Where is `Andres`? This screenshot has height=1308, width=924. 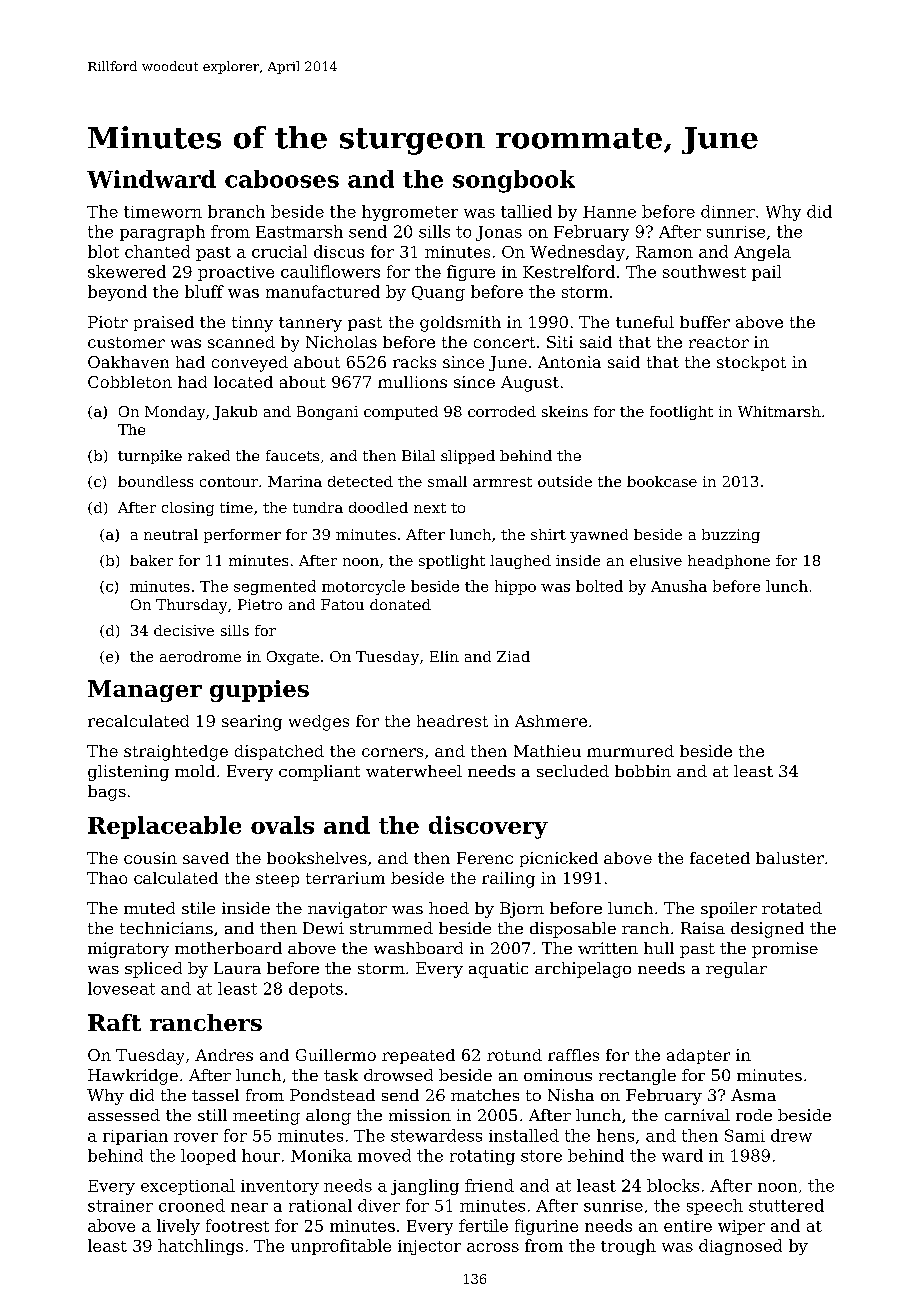
Andres is located at coordinates (224, 1055).
